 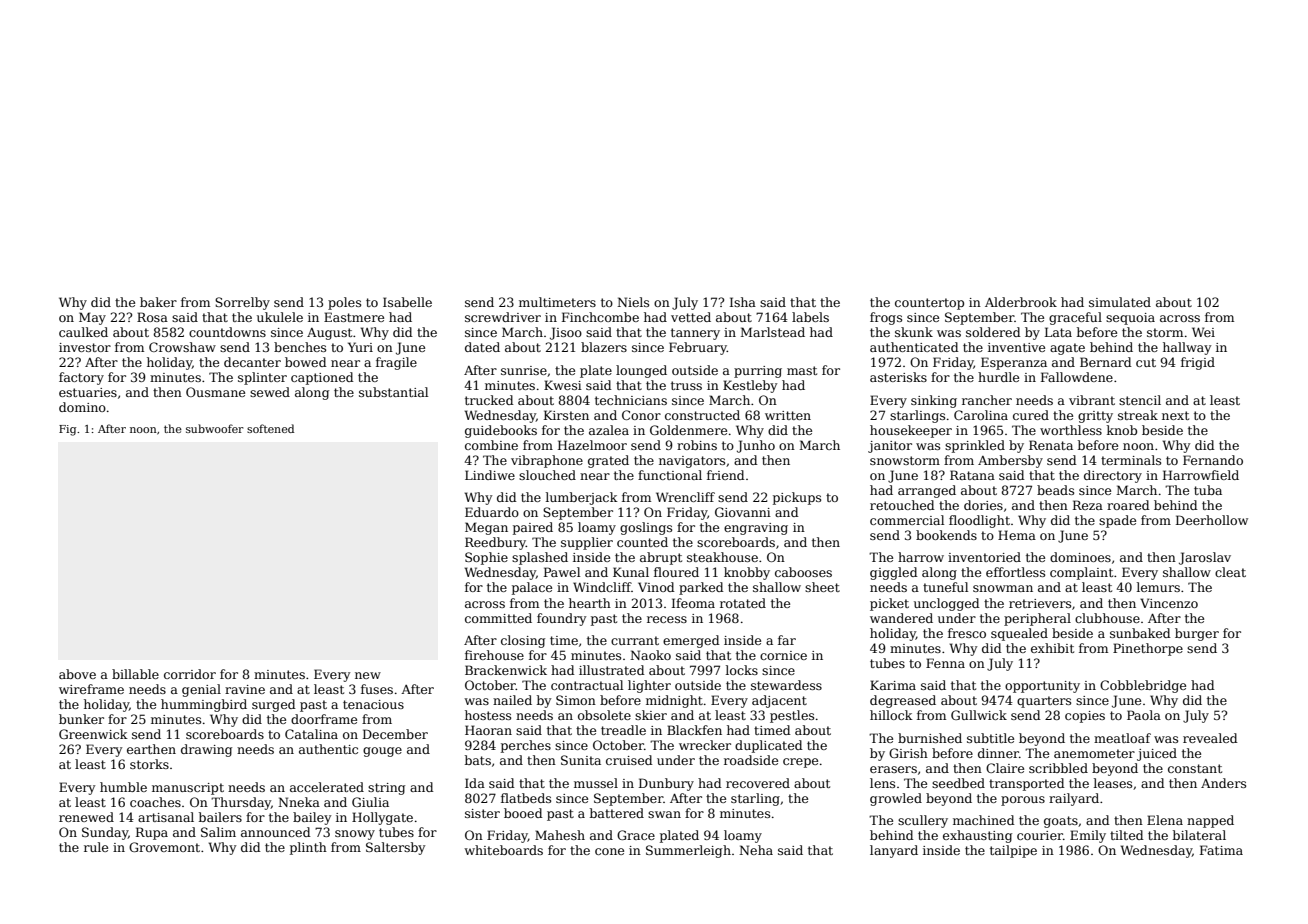 What do you see at coordinates (67, 430) in the document?
I see `Fig` at bounding box center [67, 430].
